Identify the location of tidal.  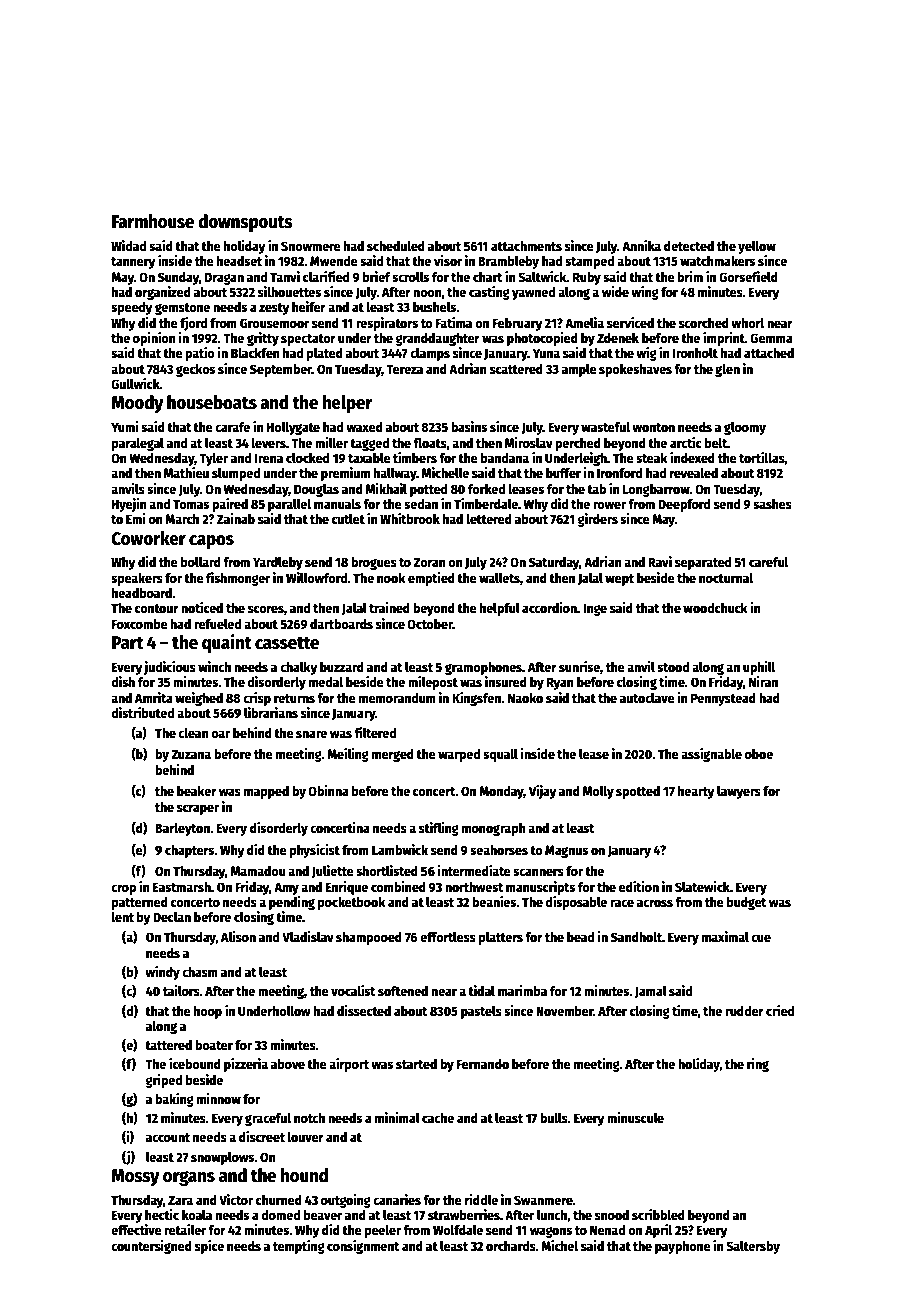
(481, 990).
